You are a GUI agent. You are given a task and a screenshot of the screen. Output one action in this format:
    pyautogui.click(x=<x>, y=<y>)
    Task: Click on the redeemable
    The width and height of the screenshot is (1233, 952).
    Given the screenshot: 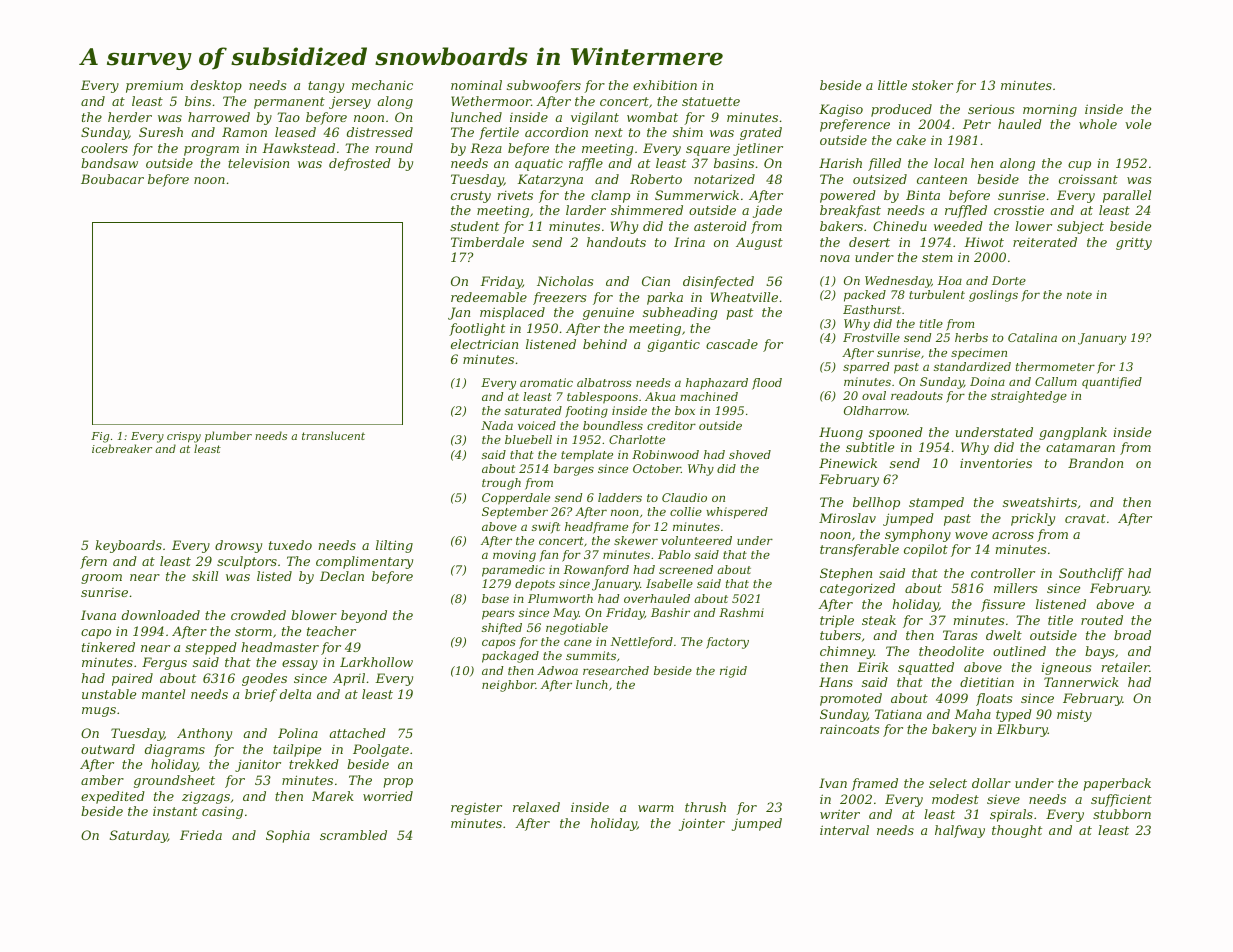 What is the action you would take?
    pyautogui.click(x=489, y=297)
